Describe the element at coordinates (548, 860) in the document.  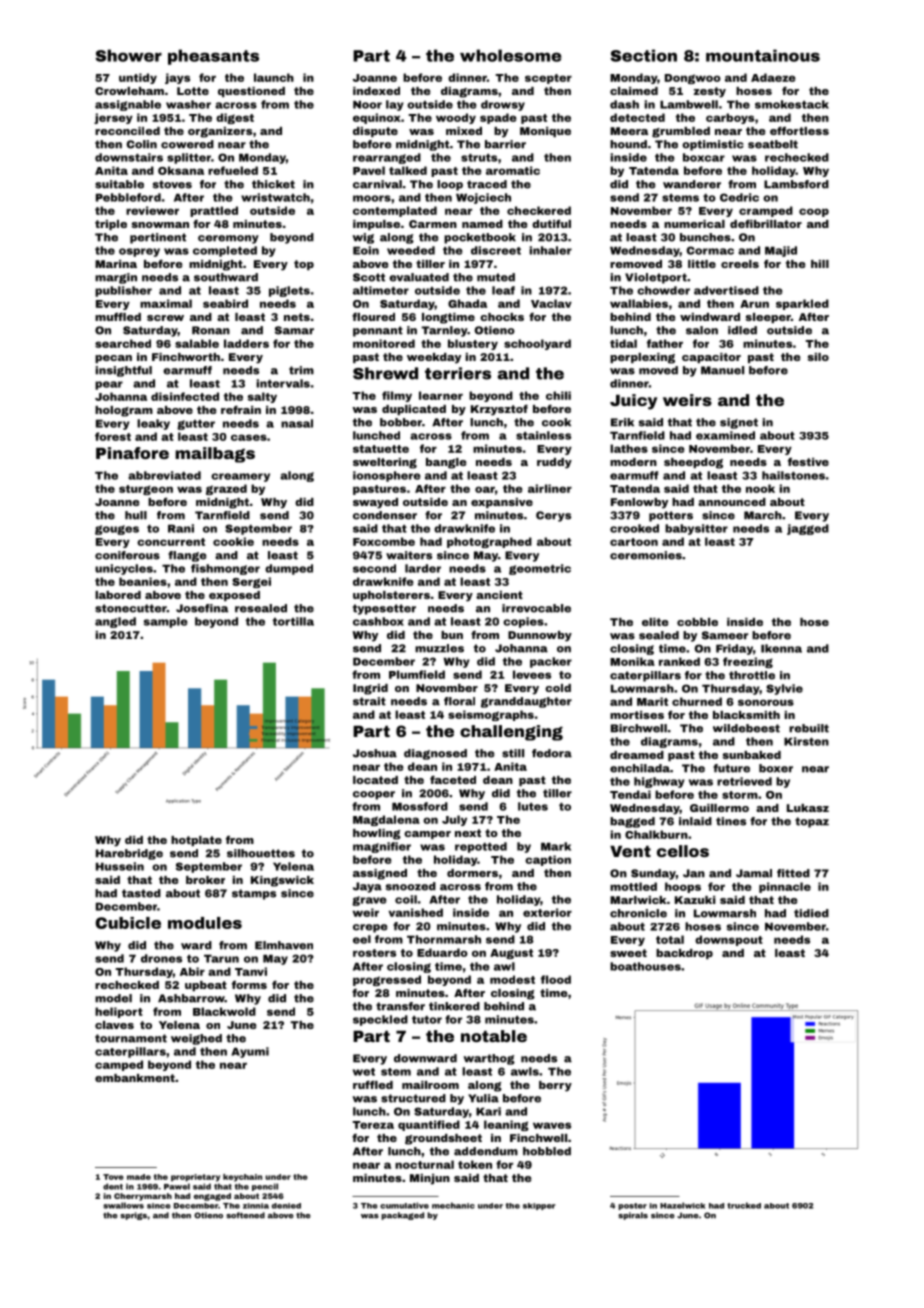
I see `caption` at that location.
